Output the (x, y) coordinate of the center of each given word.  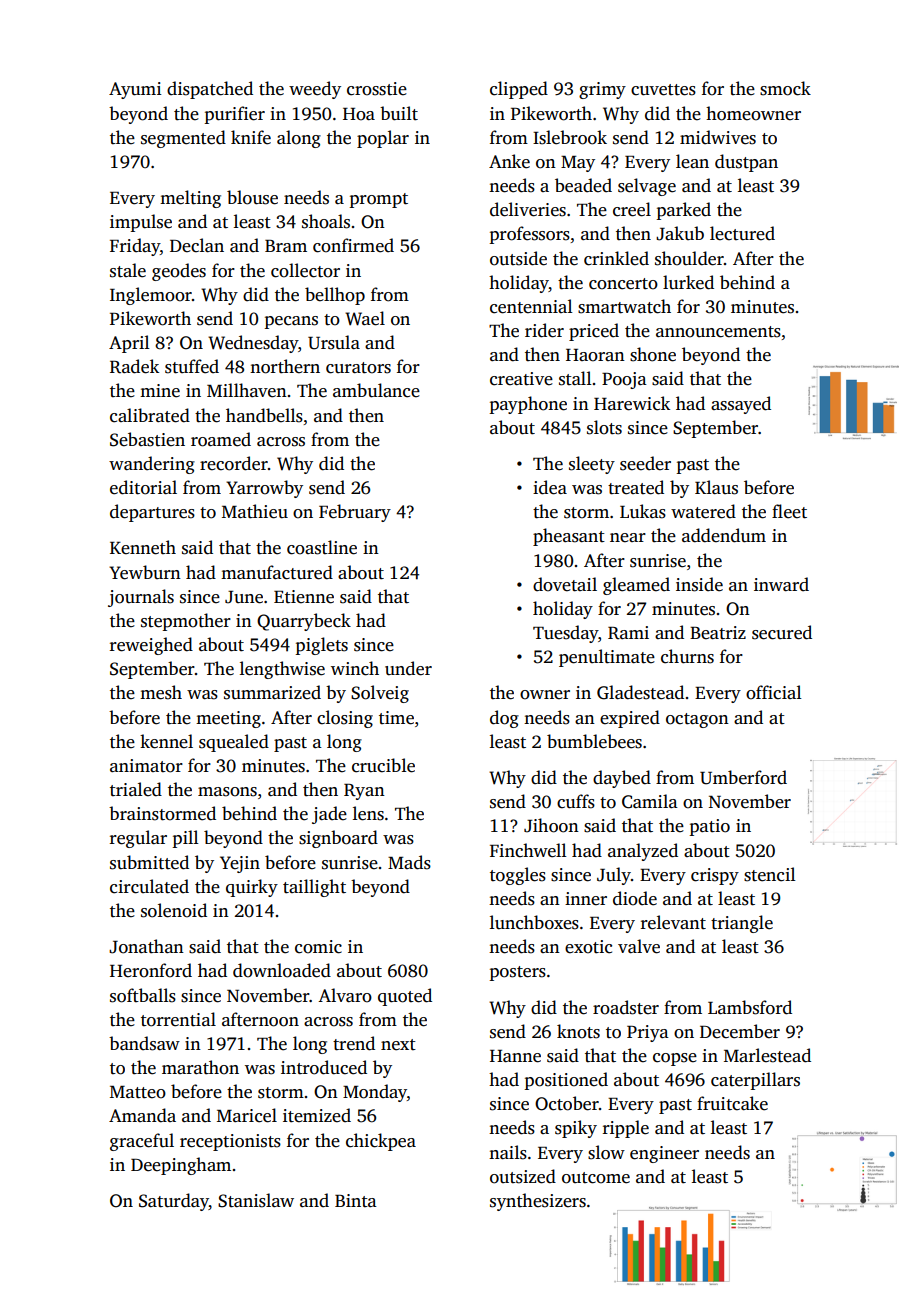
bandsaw (144, 1043)
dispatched (210, 90)
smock (785, 88)
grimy (602, 90)
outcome (596, 1178)
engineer (664, 1154)
